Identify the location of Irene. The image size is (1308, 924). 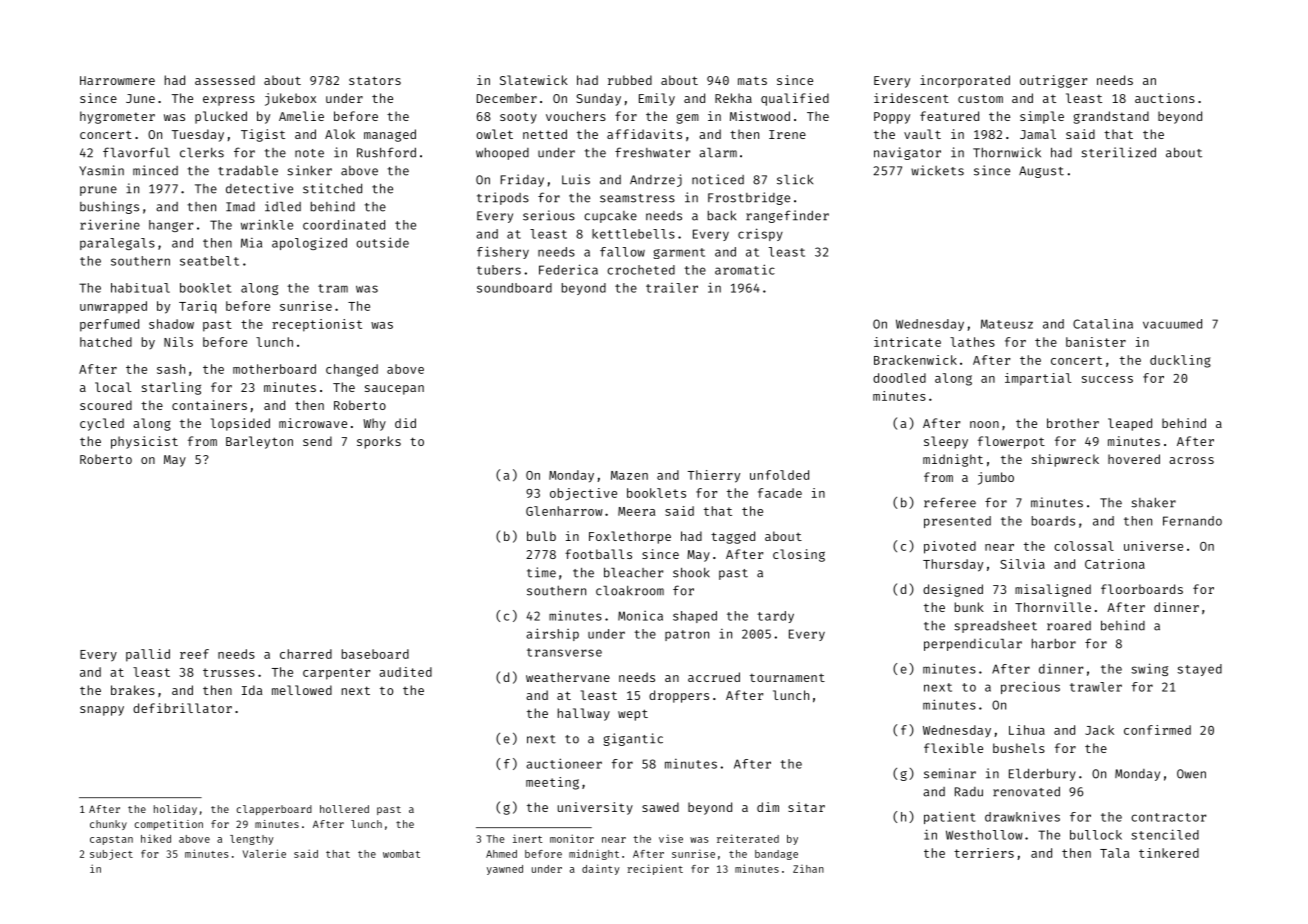
(787, 134).
